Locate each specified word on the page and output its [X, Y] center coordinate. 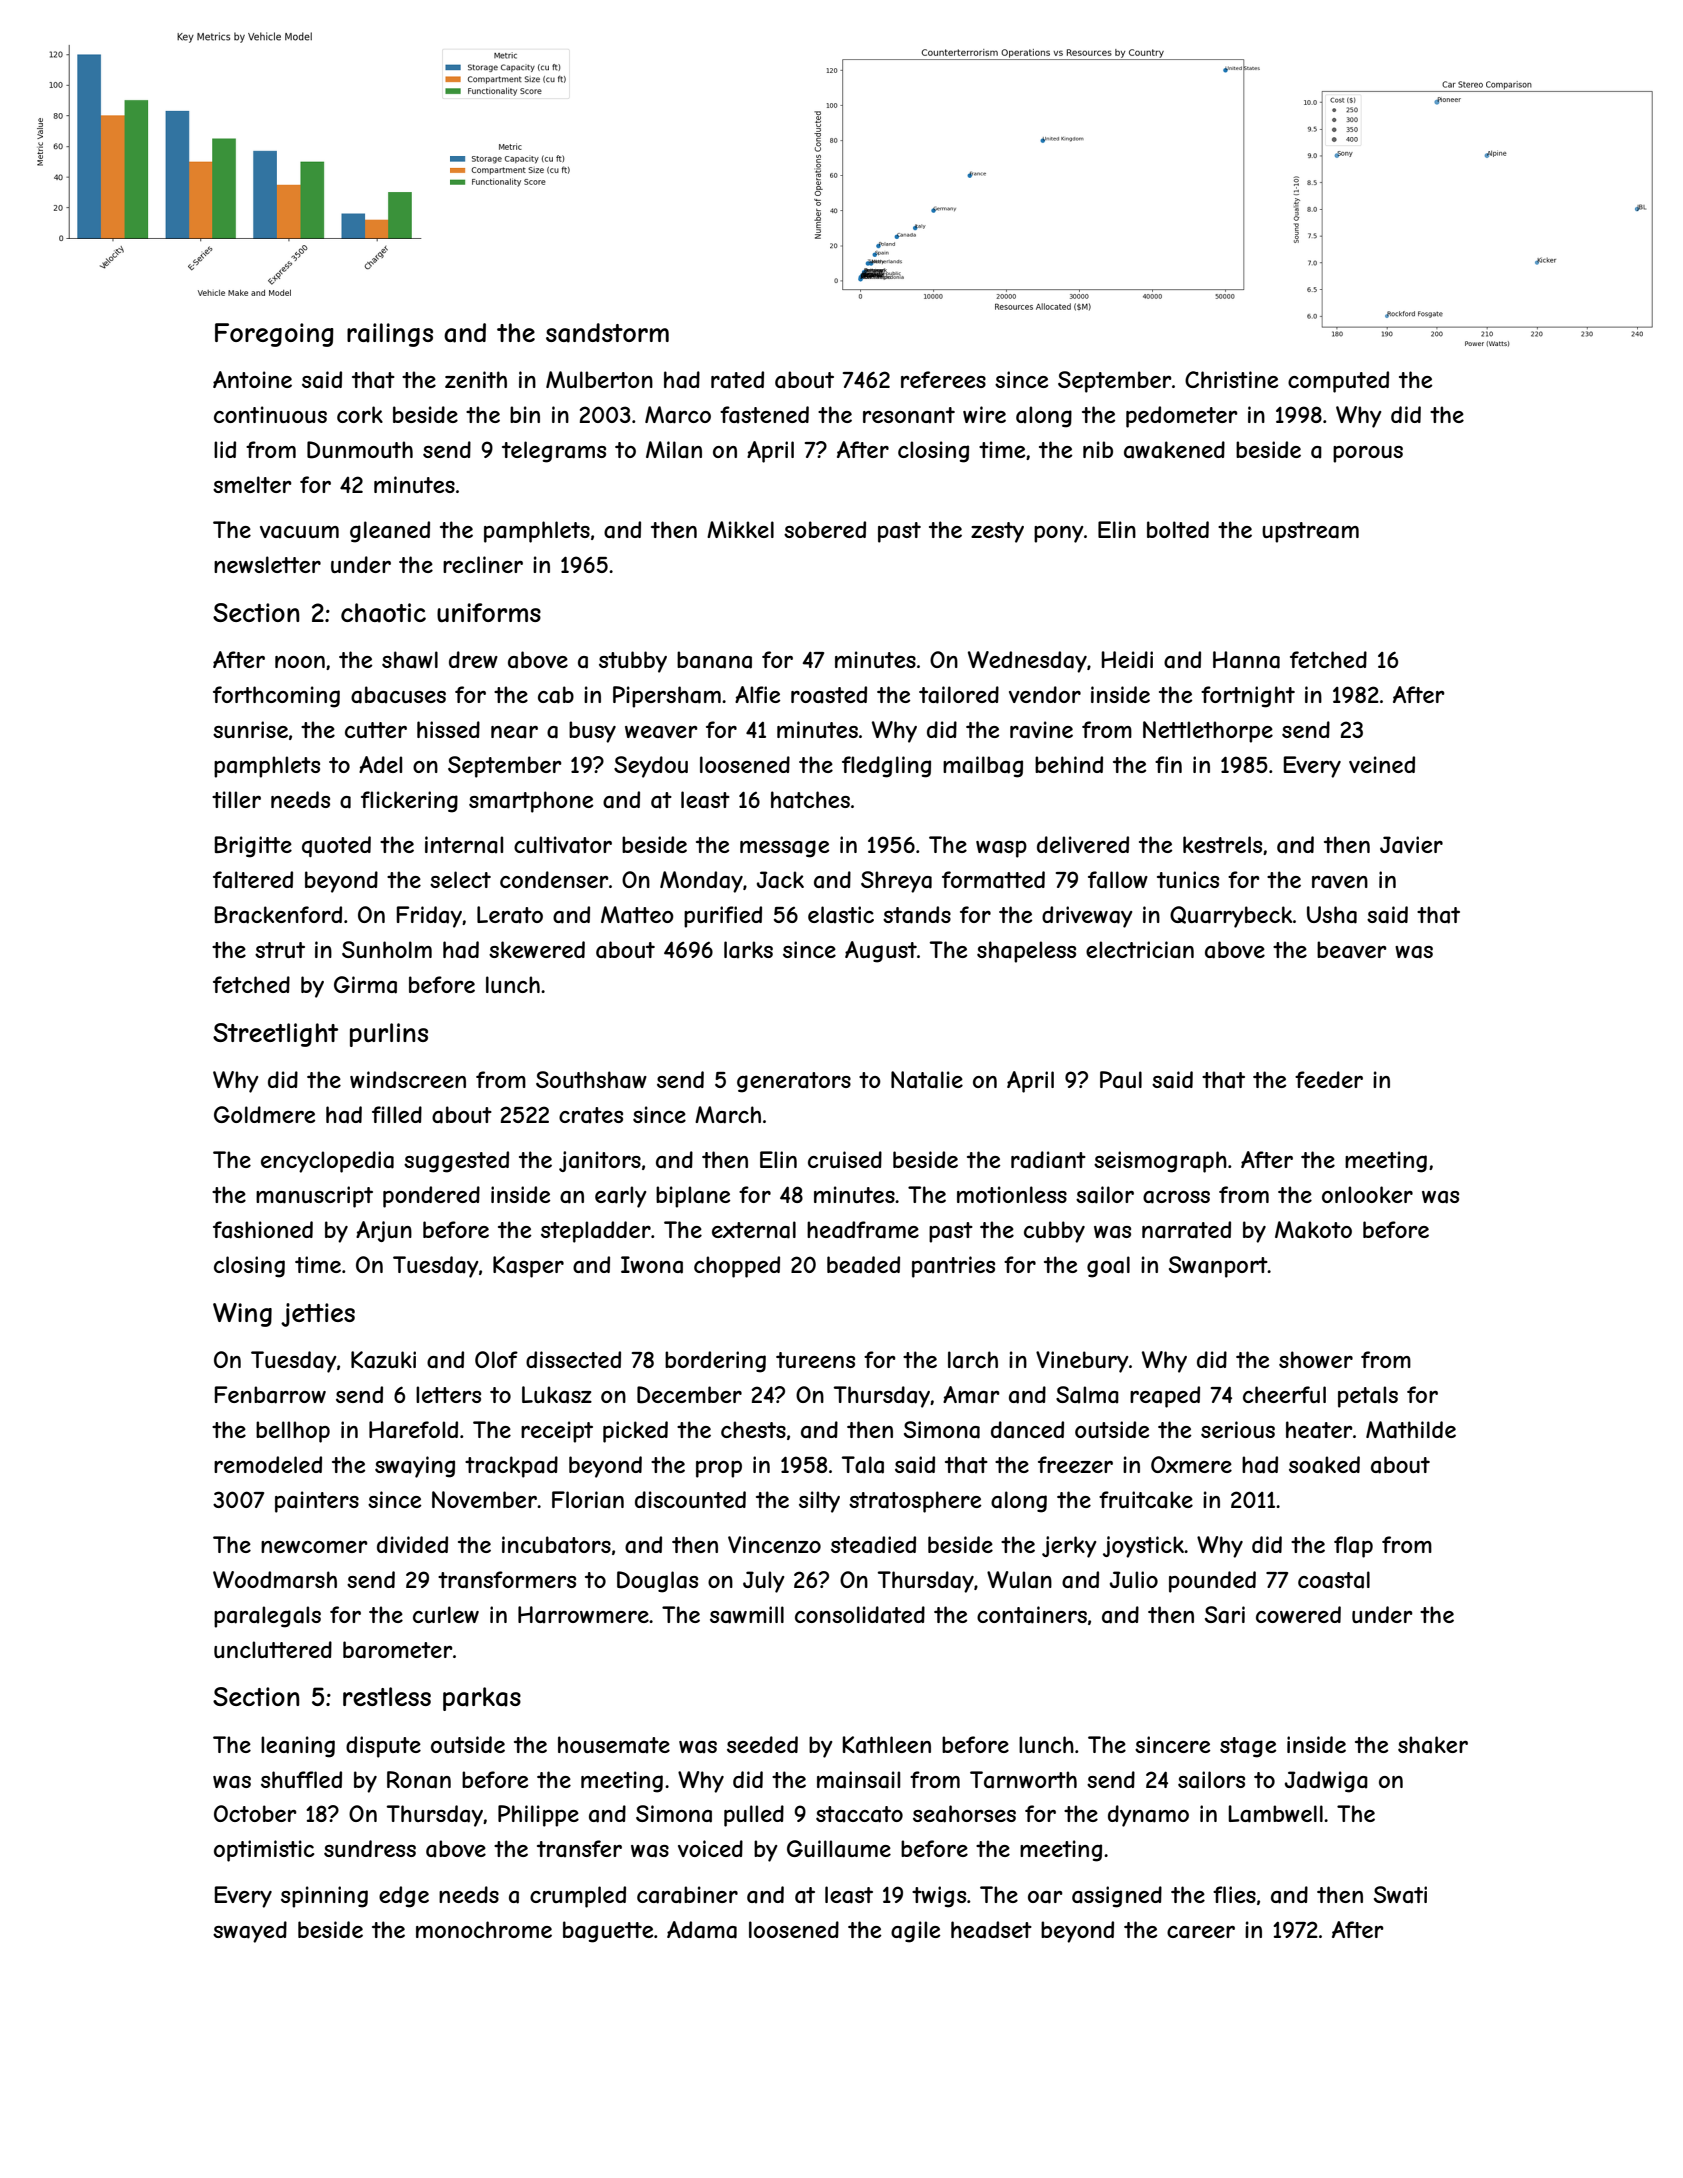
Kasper [528, 1267]
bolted [1178, 529]
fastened [764, 415]
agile [915, 1932]
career [1201, 1932]
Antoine [252, 379]
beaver [1352, 950]
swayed [250, 1932]
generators [794, 1082]
